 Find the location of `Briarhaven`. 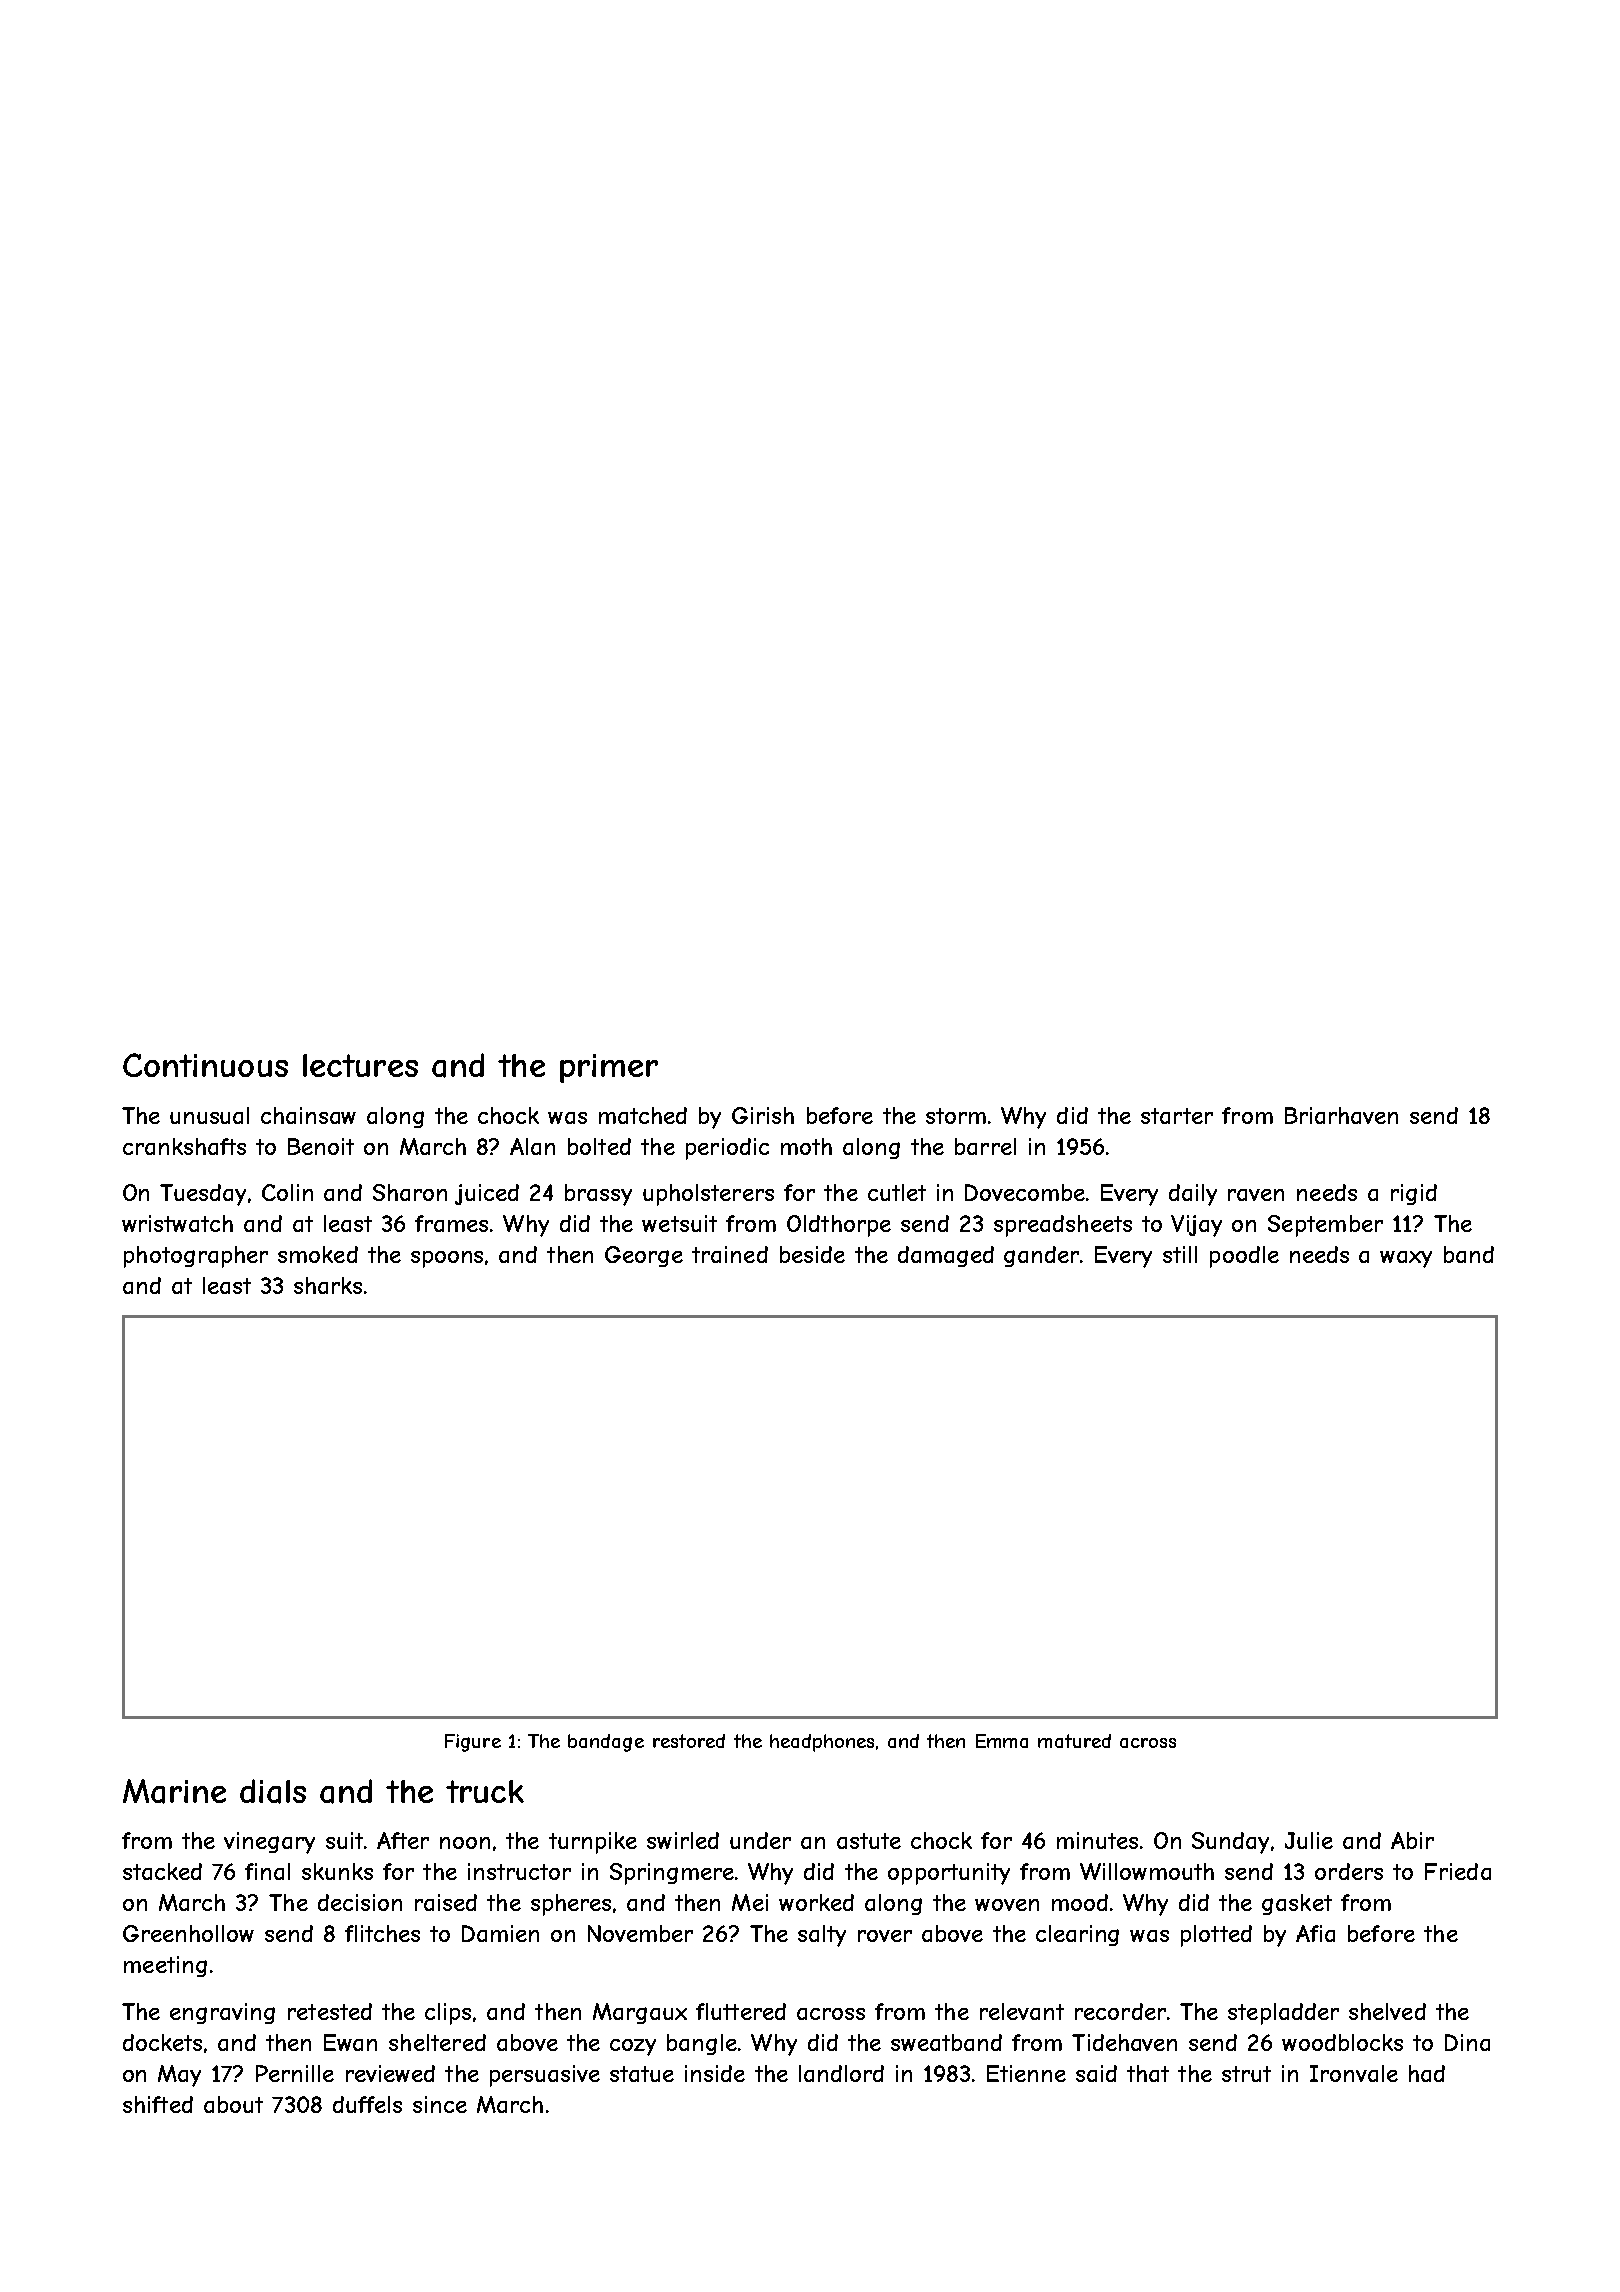

Briarhaven is located at coordinates (1341, 1115).
